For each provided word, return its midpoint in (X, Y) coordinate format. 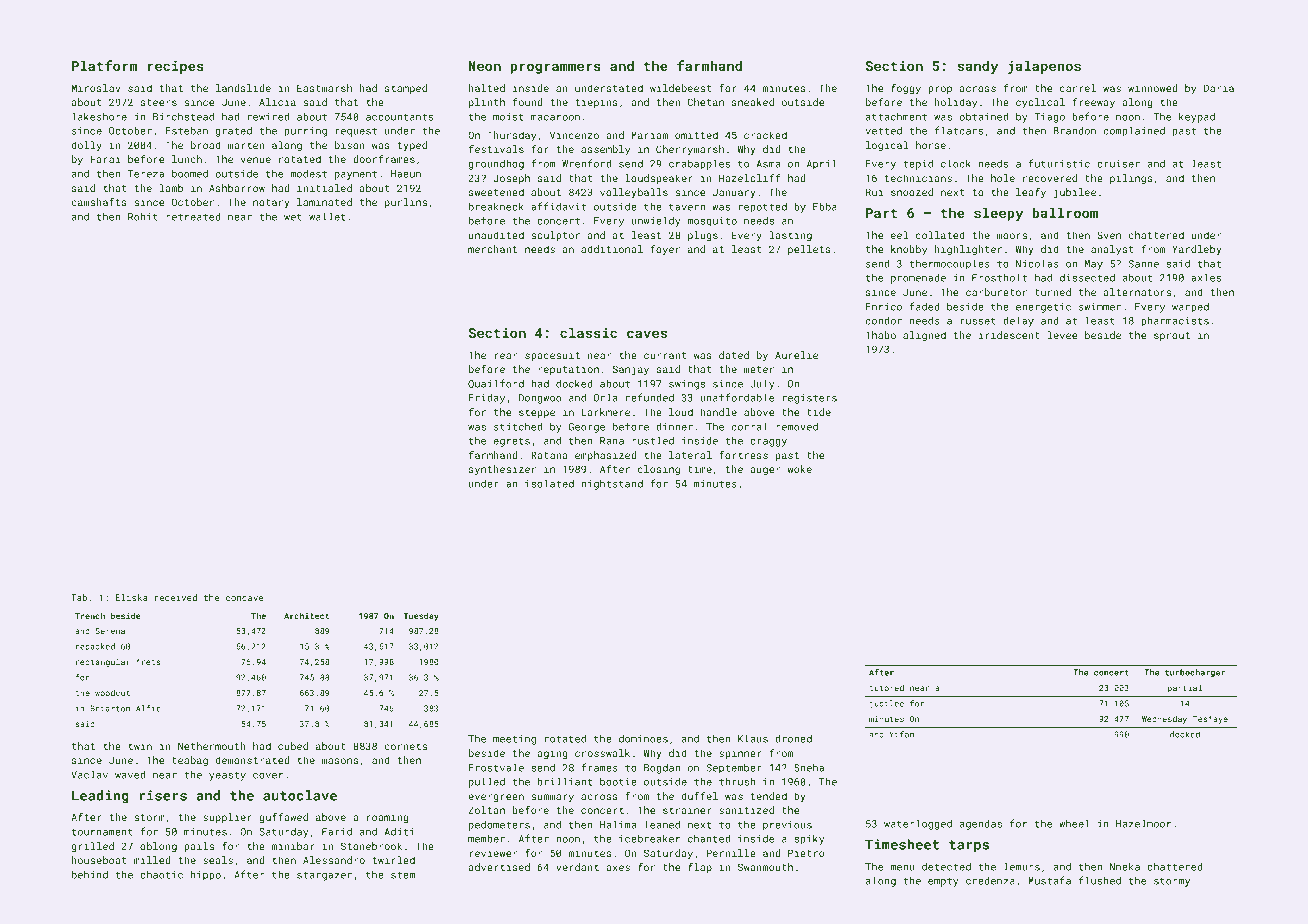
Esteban (186, 130)
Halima (618, 824)
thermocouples (949, 264)
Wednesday (1164, 720)
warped (1190, 308)
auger (765, 471)
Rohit (143, 217)
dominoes (643, 739)
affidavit (558, 206)
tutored (886, 688)
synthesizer (502, 470)
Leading (100, 797)
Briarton (110, 708)
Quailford (496, 384)
